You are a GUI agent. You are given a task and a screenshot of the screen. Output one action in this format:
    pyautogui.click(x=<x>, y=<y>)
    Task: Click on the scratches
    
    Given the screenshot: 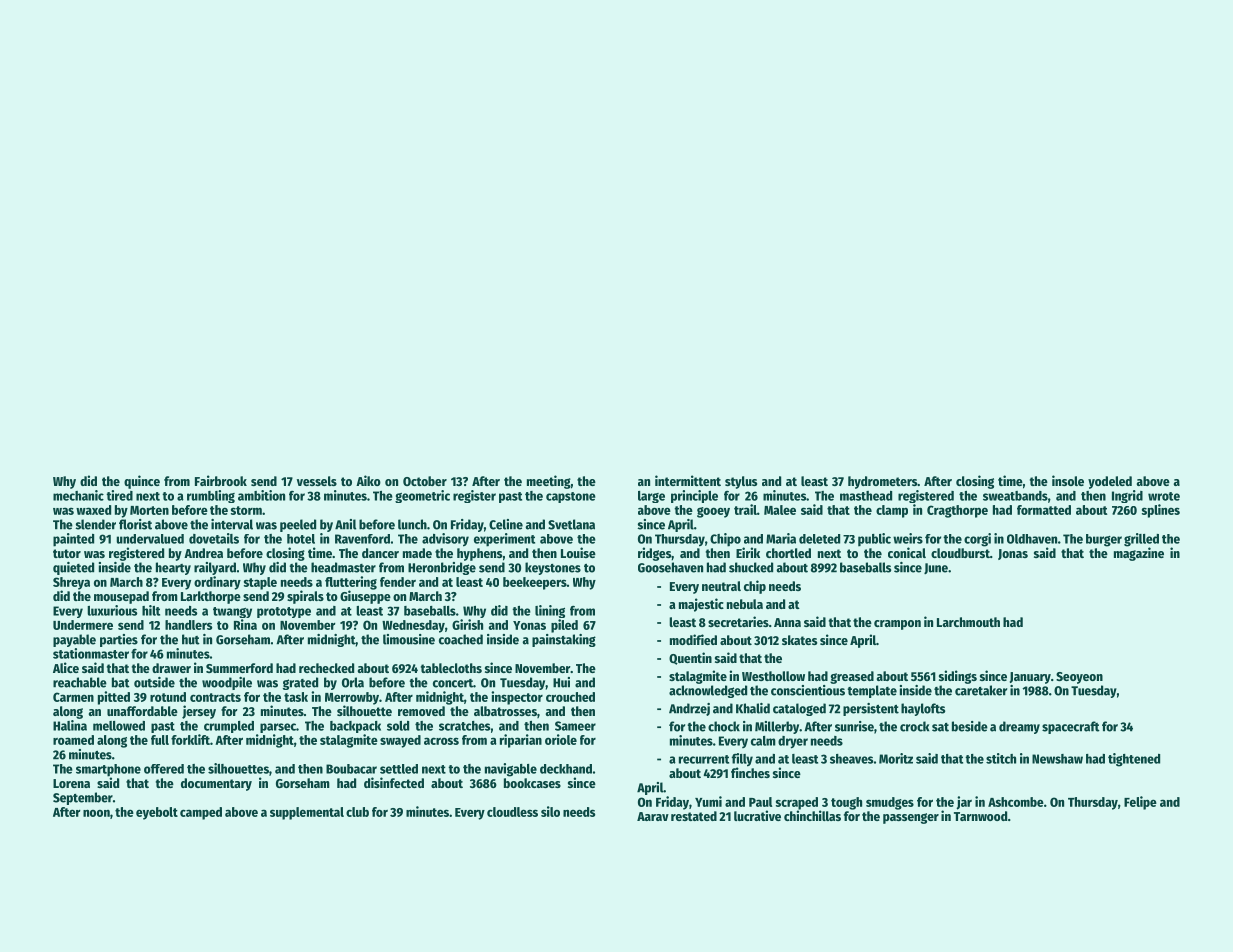 What is the action you would take?
    pyautogui.click(x=464, y=726)
